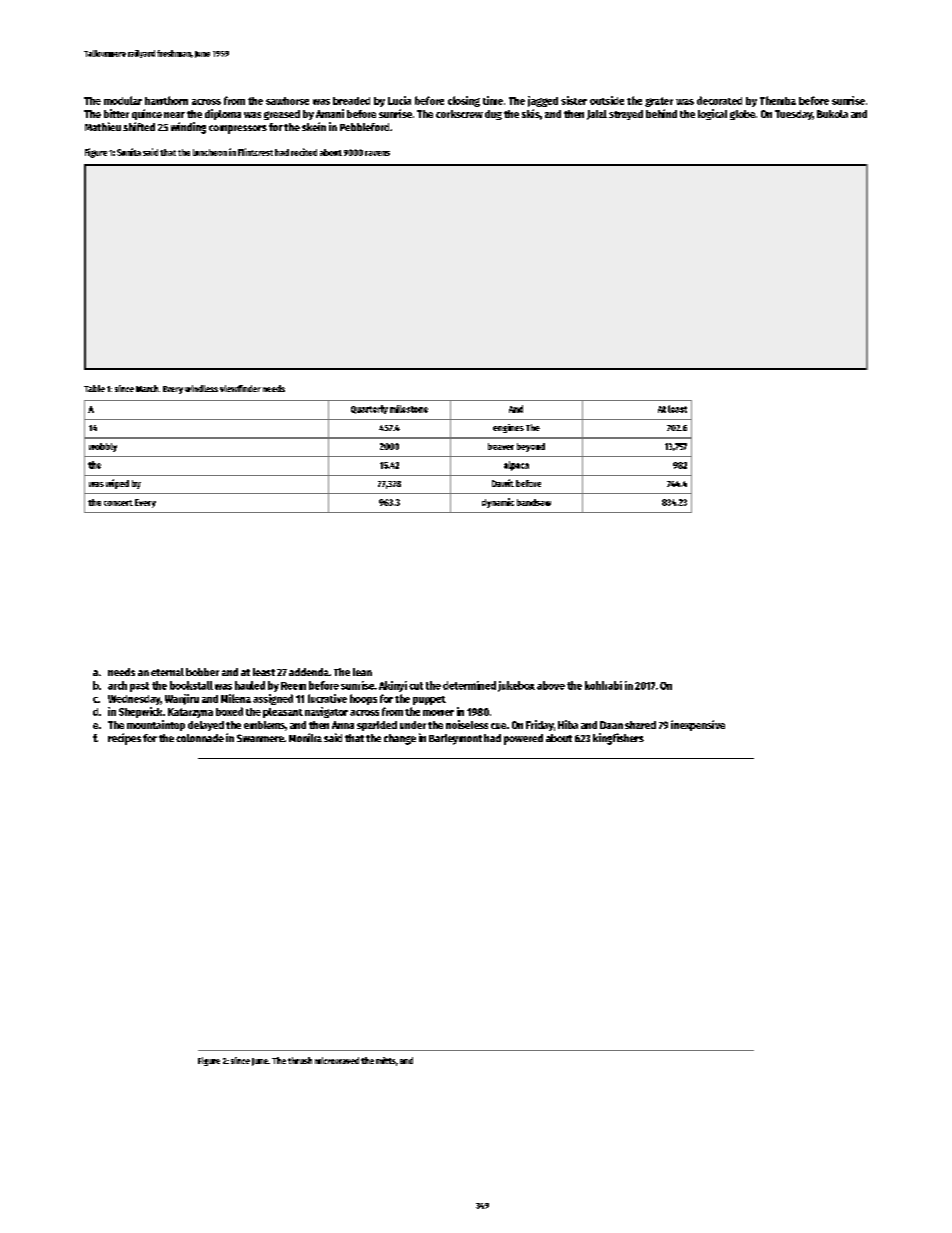  Describe the element at coordinates (300, 1060) in the page. I see `thrush` at that location.
